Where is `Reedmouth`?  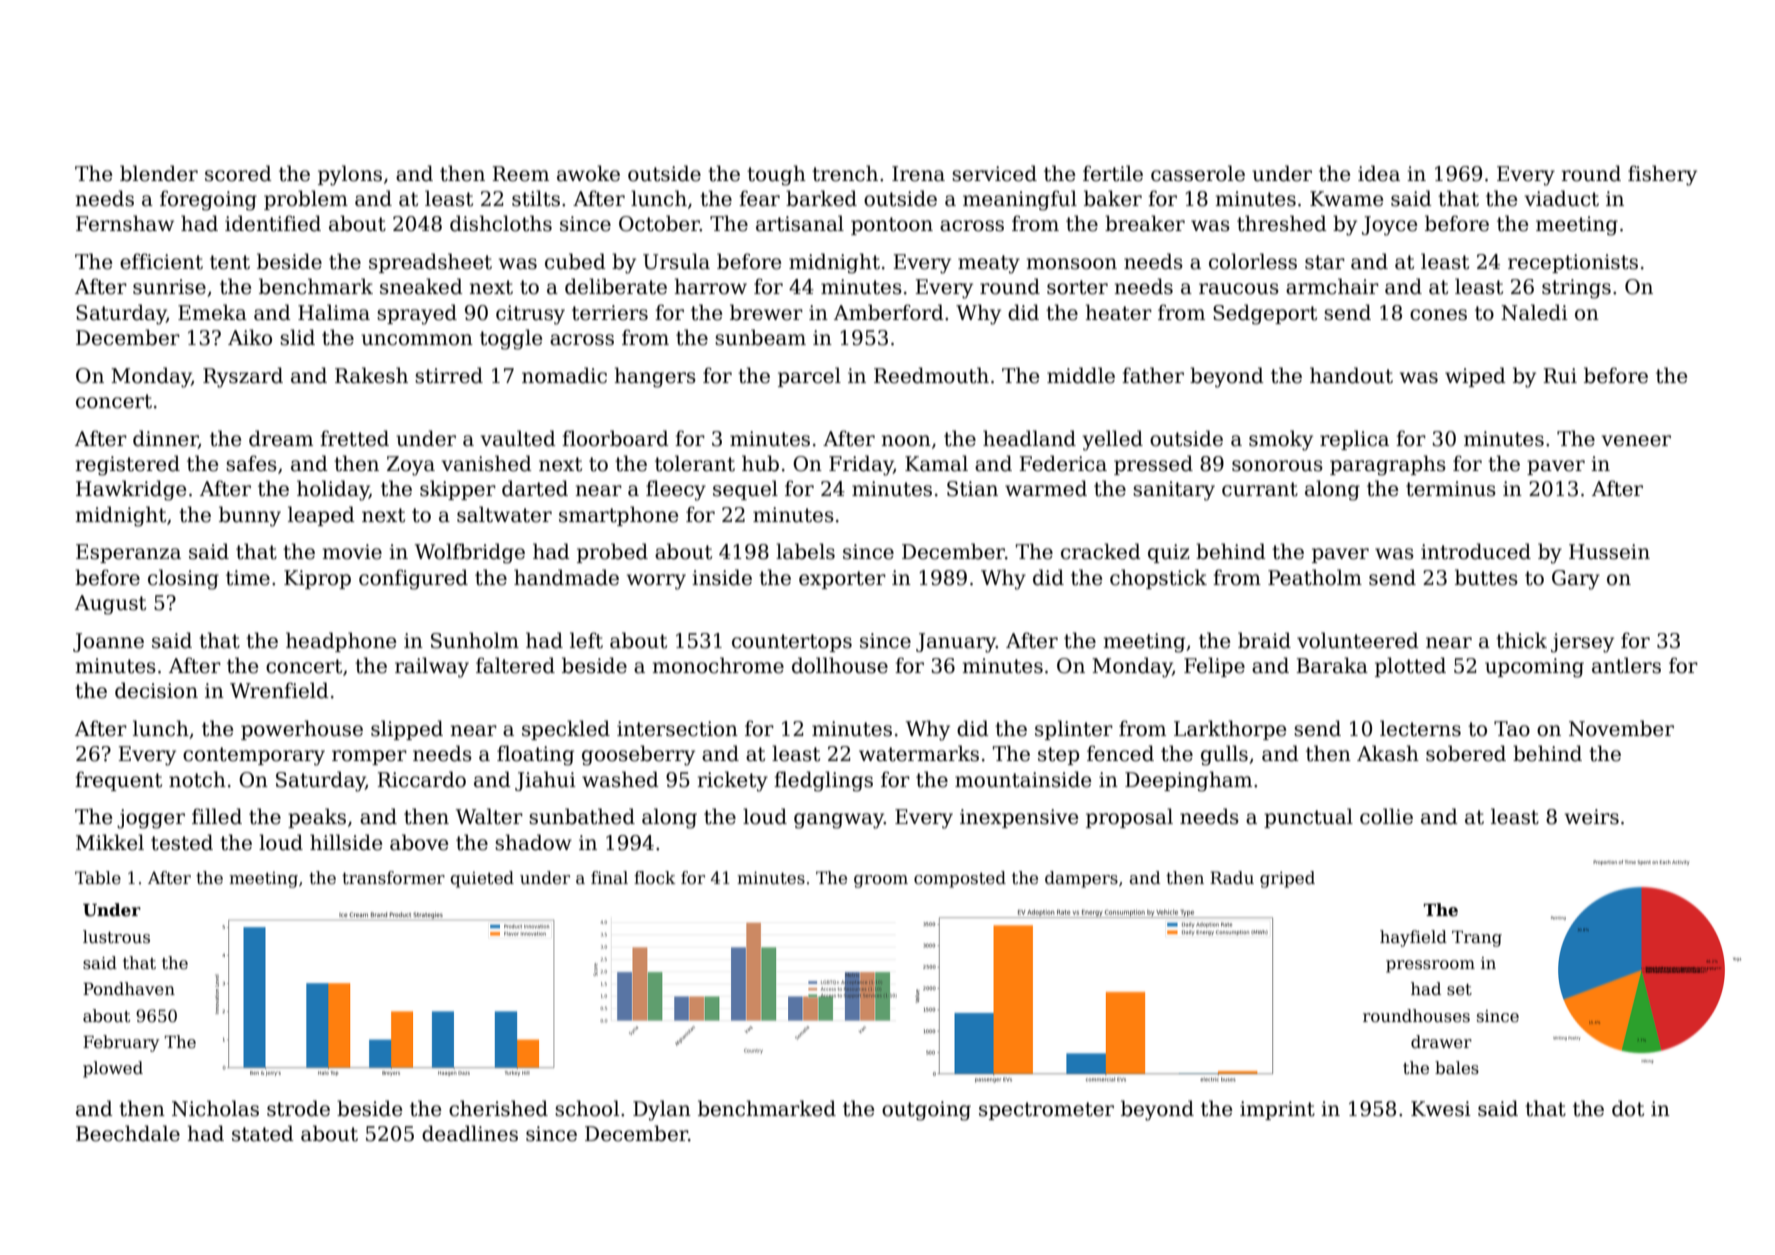 Reedmouth is located at coordinates (931, 375).
